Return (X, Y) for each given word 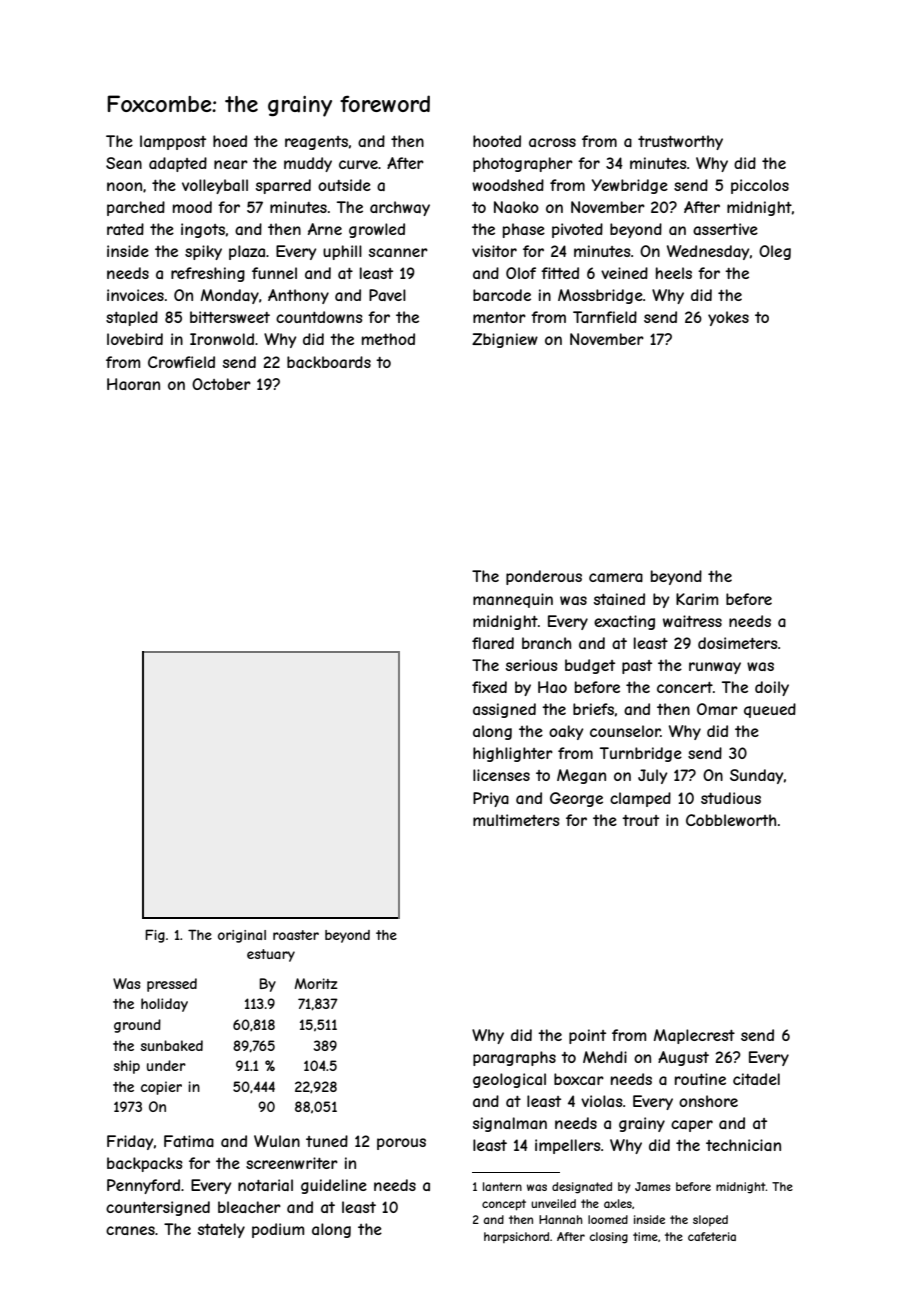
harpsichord (516, 1237)
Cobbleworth (731, 820)
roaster (296, 935)
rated (125, 229)
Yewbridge (630, 186)
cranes (130, 1230)
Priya (491, 799)
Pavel (387, 295)
